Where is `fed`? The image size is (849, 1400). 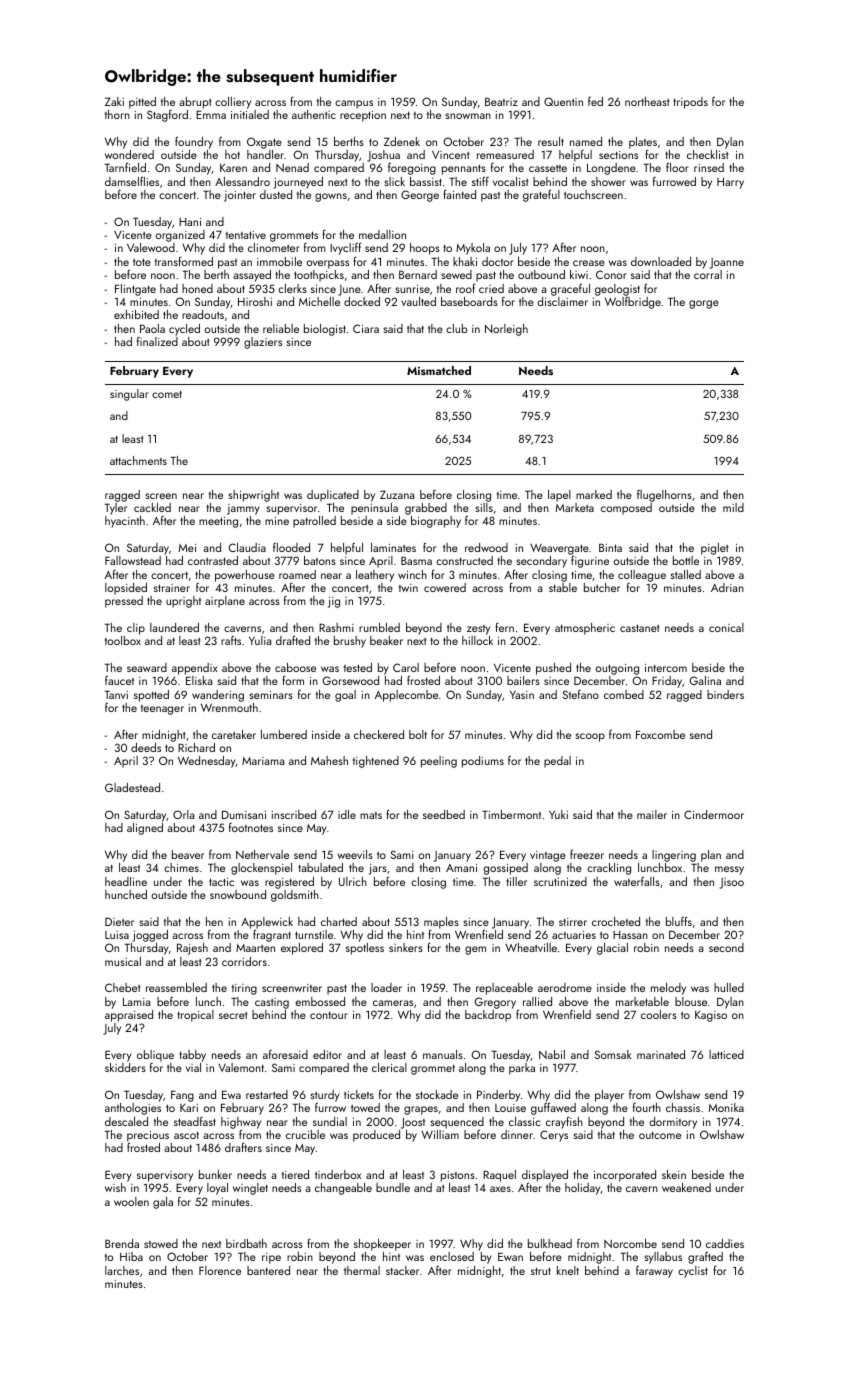 fed is located at coordinates (595, 101).
